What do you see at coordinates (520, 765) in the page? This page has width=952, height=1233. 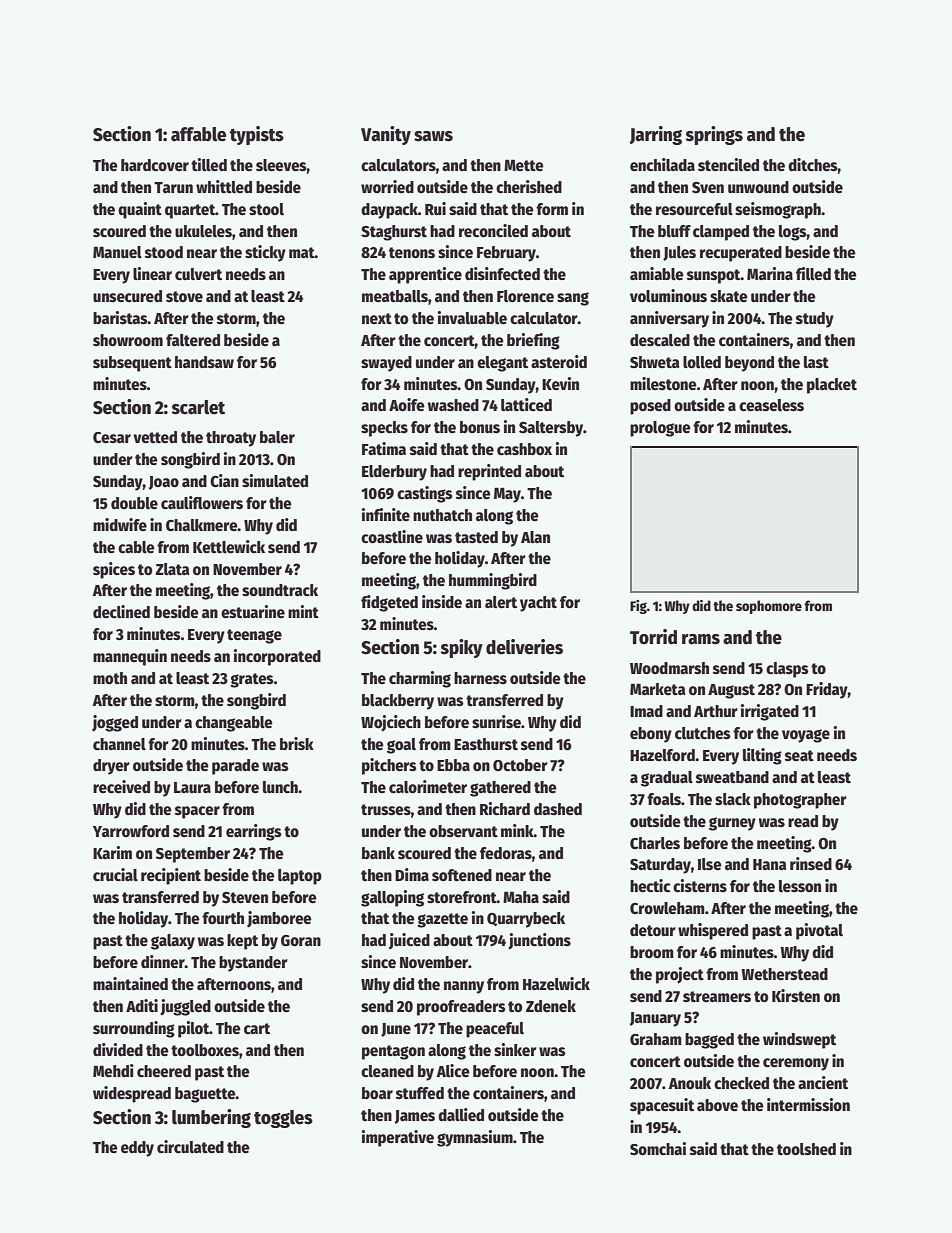 I see `October` at bounding box center [520, 765].
